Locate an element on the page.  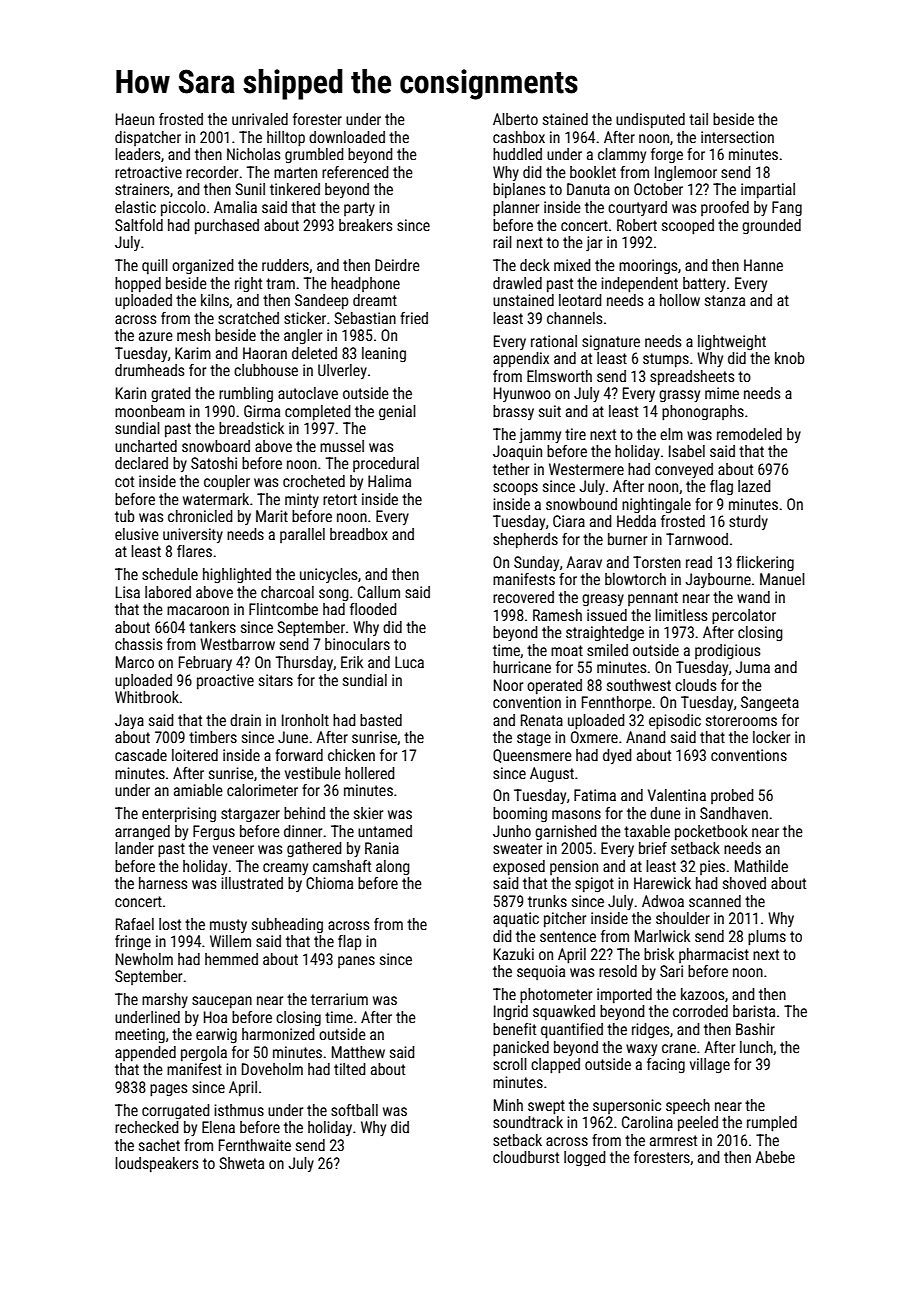
Alberto is located at coordinates (515, 119).
